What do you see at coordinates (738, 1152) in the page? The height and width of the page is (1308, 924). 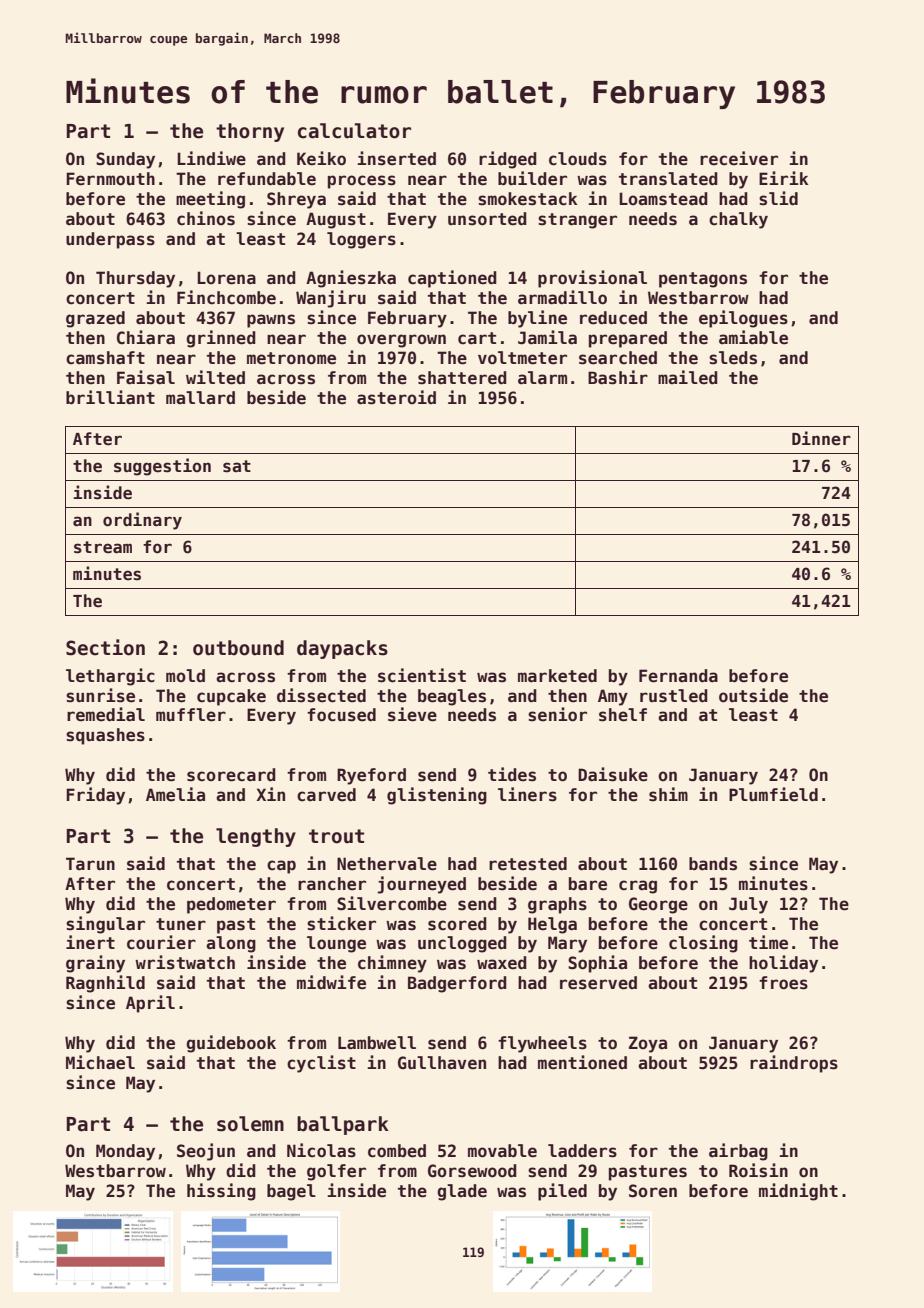 I see `airbag` at bounding box center [738, 1152].
